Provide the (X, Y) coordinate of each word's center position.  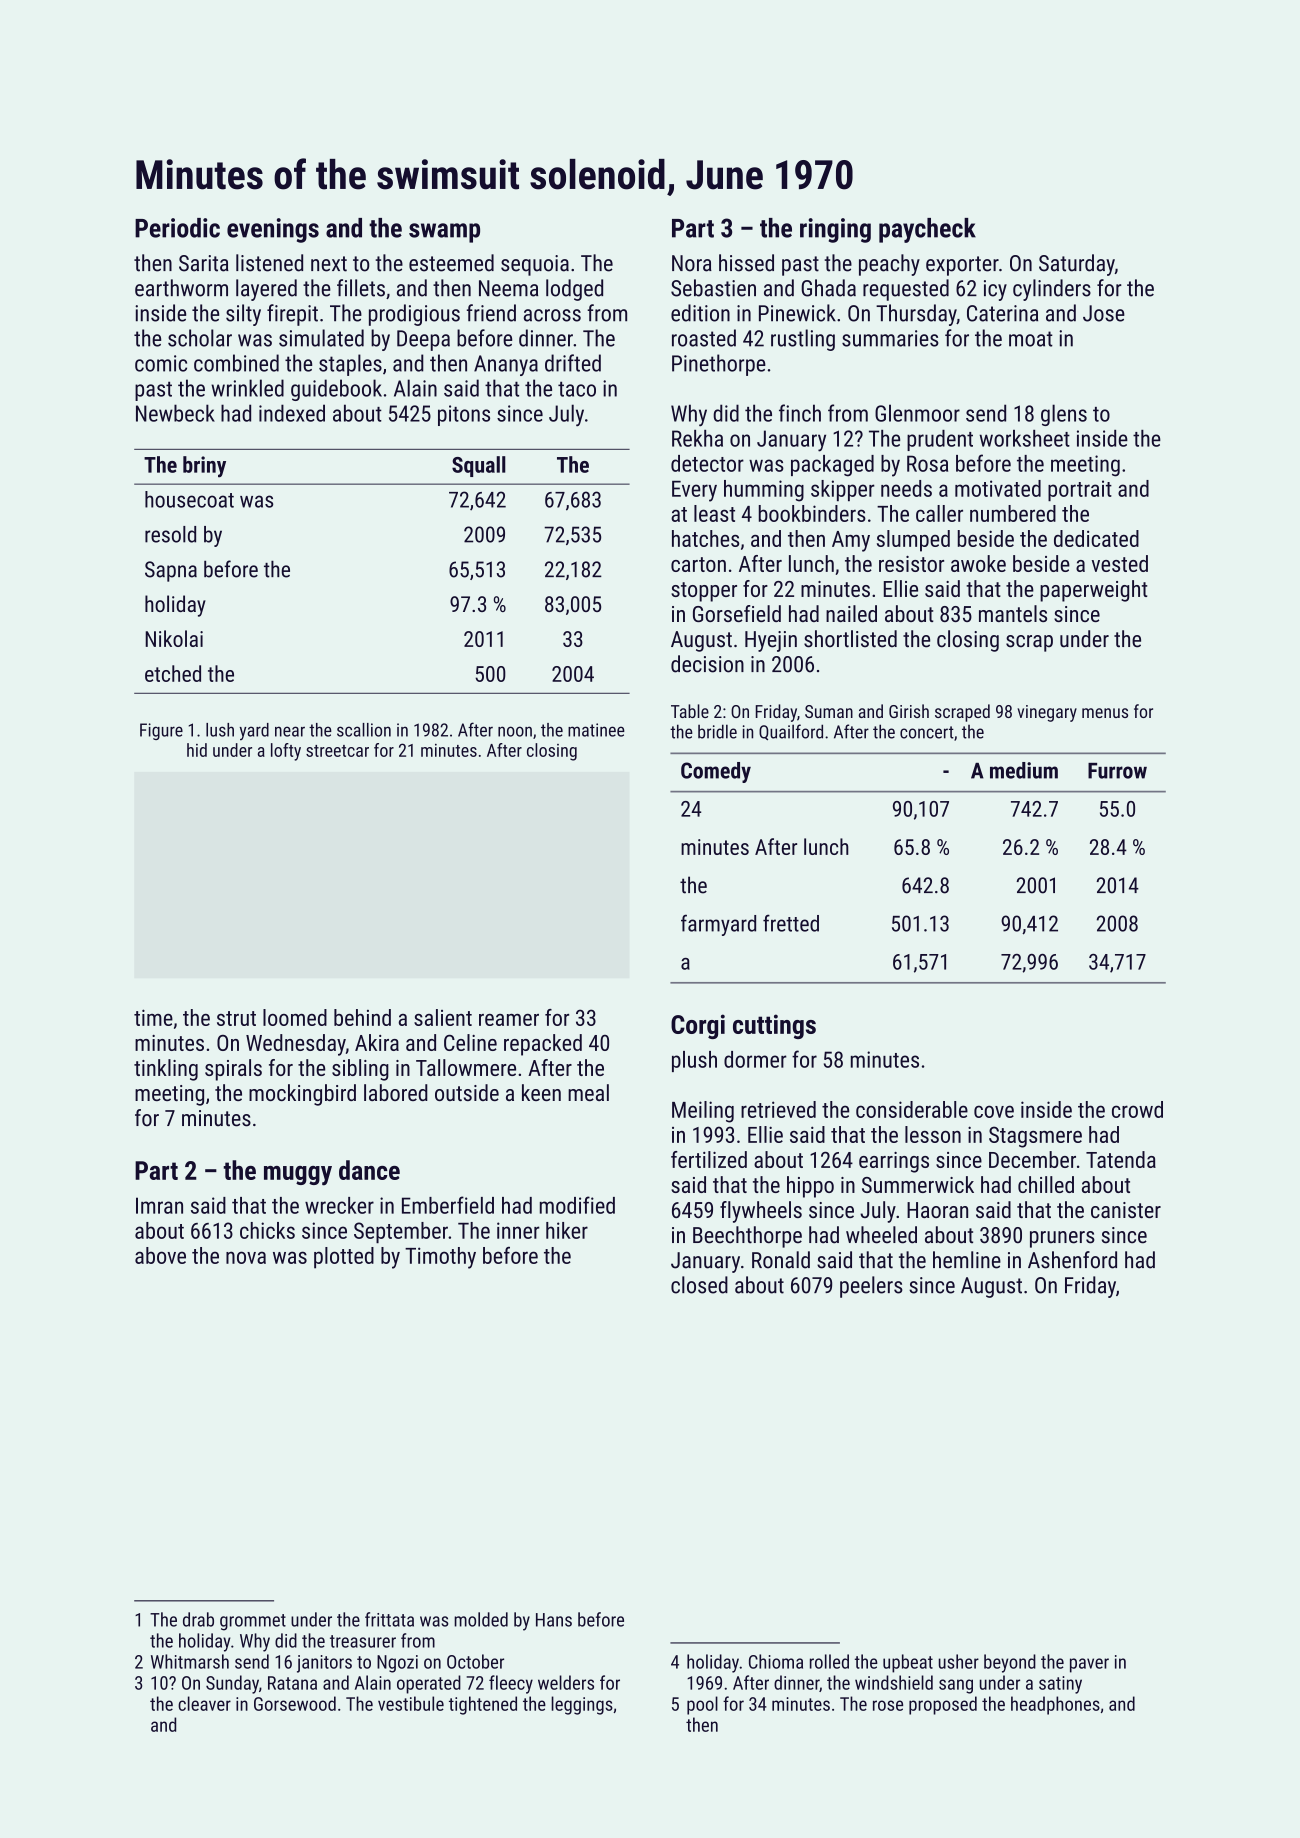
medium (1024, 770)
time (153, 1017)
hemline (967, 1260)
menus (1105, 713)
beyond (1010, 1663)
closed (699, 1285)
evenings (273, 230)
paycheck (927, 230)
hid (197, 750)
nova (246, 1257)
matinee (596, 730)
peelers (871, 1287)
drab (198, 1619)
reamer (509, 1020)
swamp (444, 233)
